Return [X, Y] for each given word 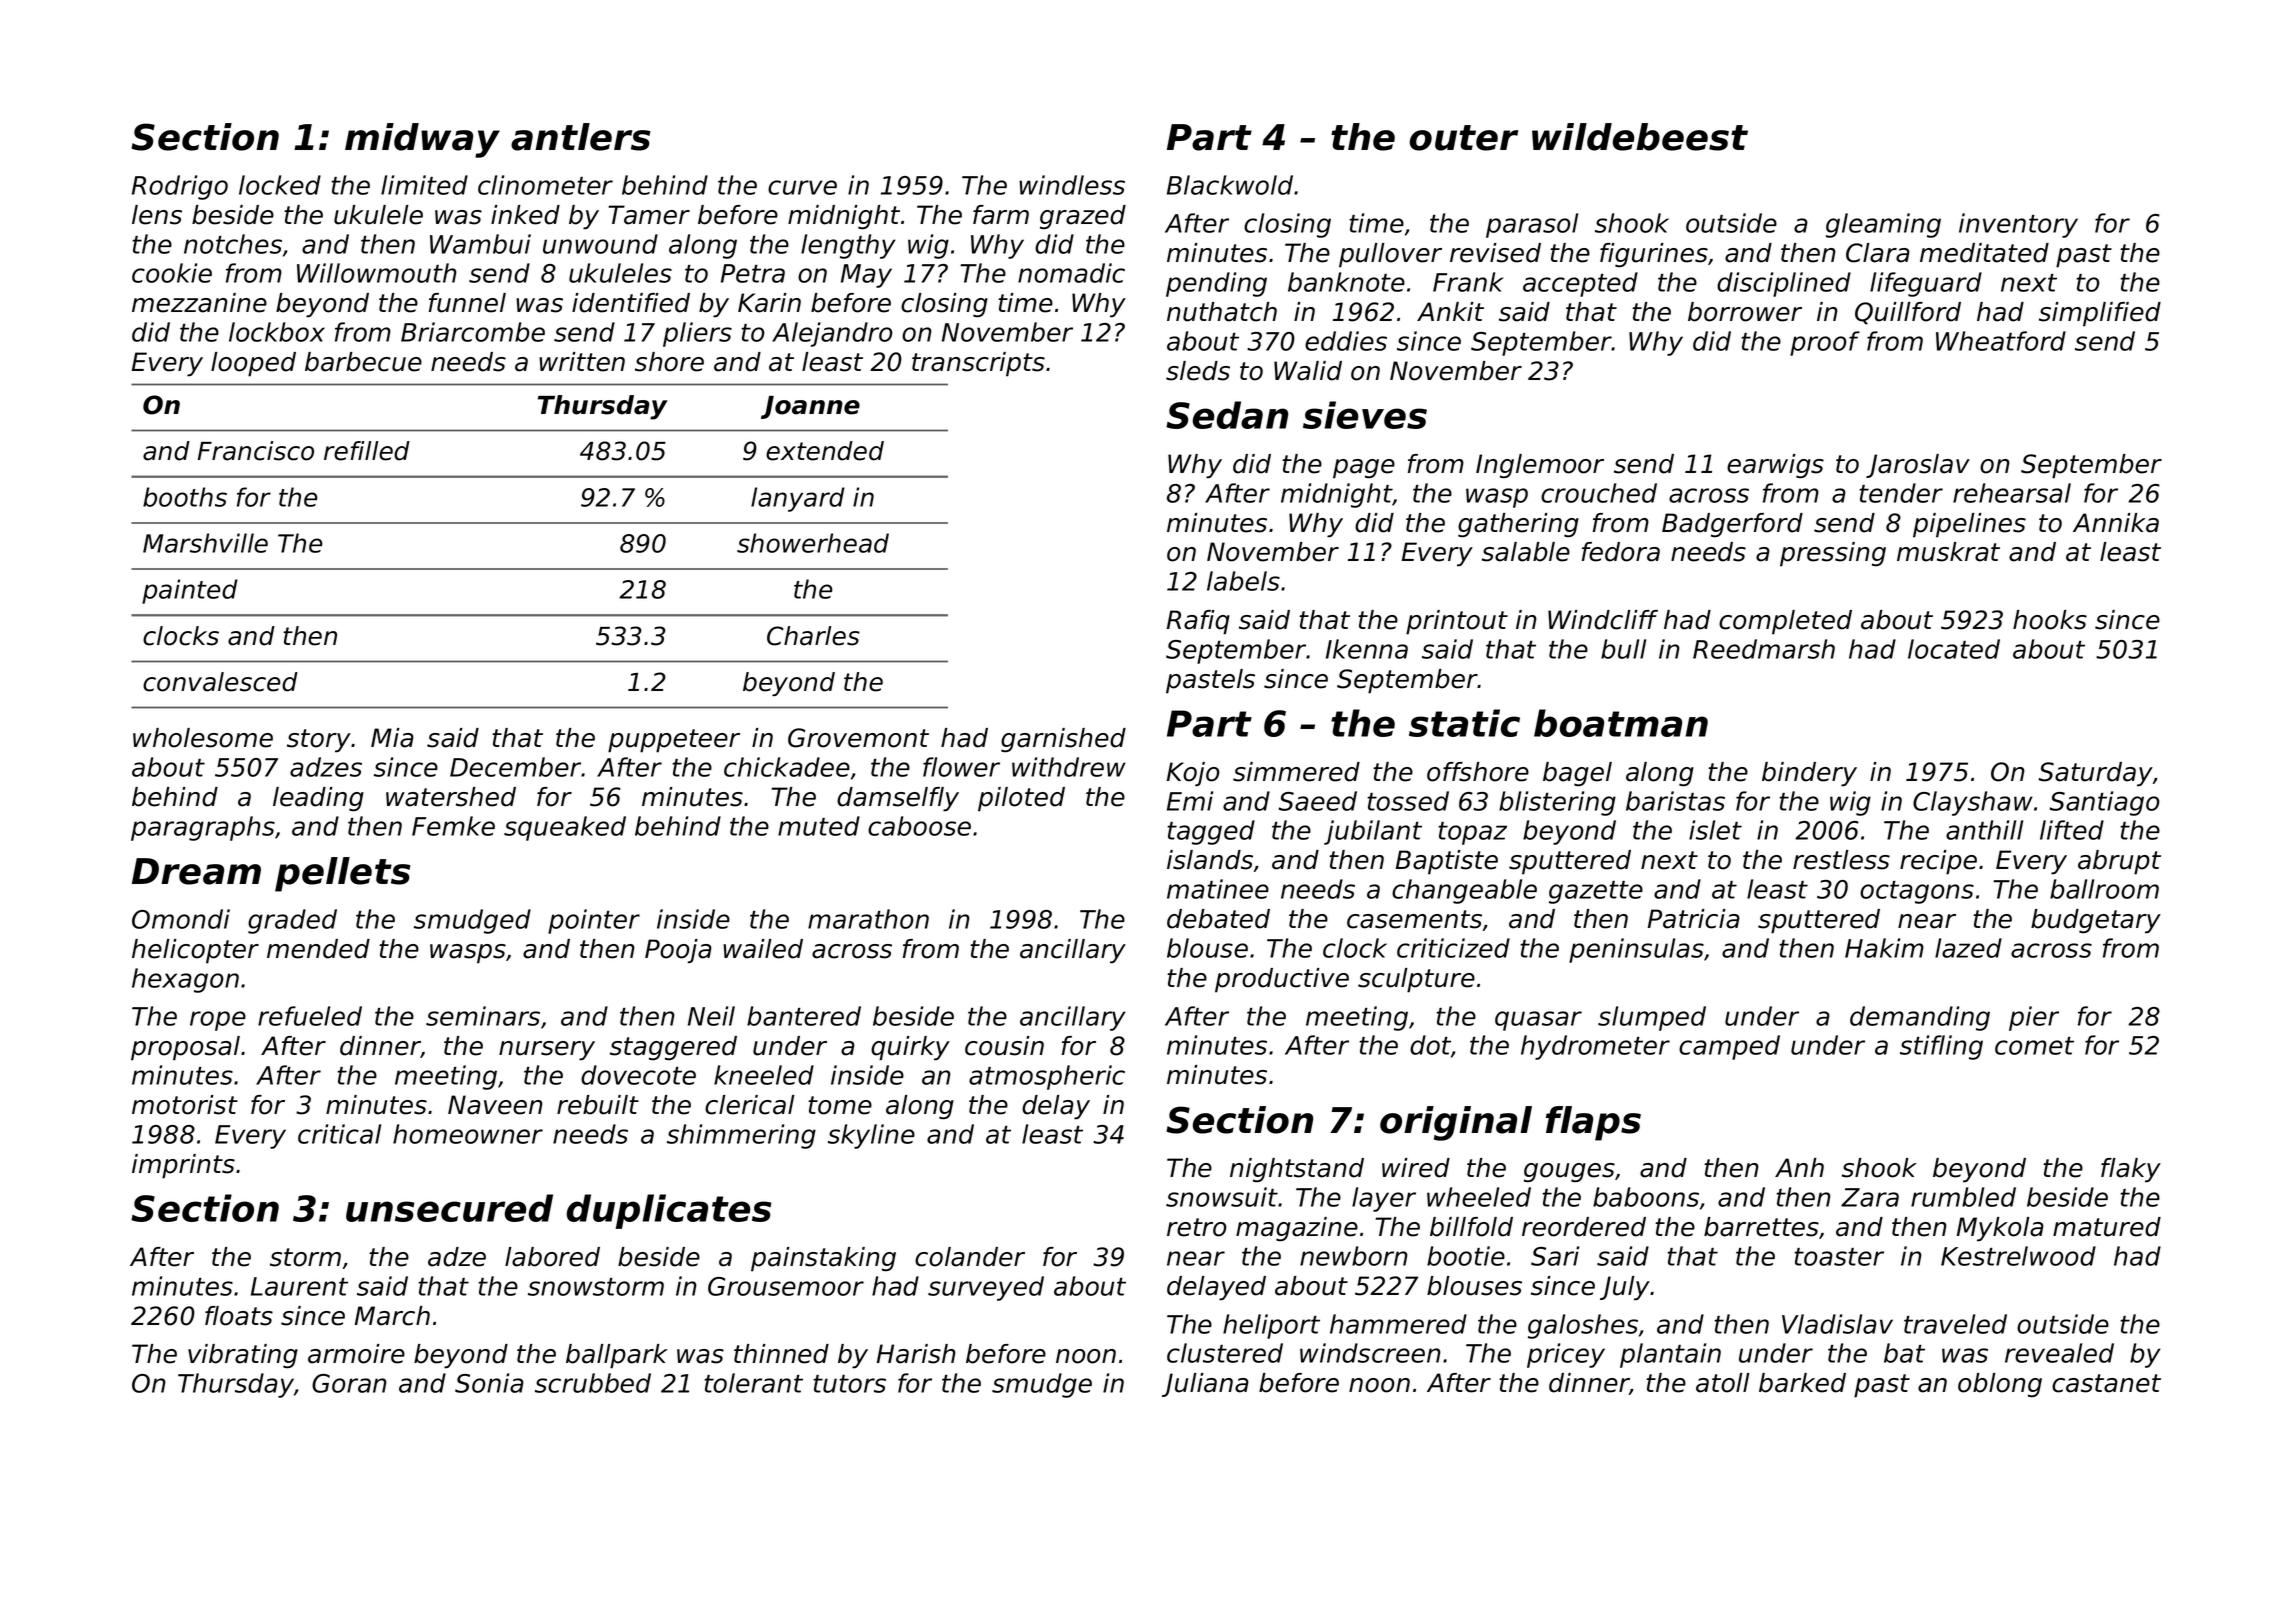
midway [422, 140]
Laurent [299, 1286]
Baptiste [1447, 862]
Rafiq [1198, 622]
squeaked [565, 828]
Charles [813, 636]
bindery [1809, 774]
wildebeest [1640, 137]
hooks [2050, 620]
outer [1464, 138]
